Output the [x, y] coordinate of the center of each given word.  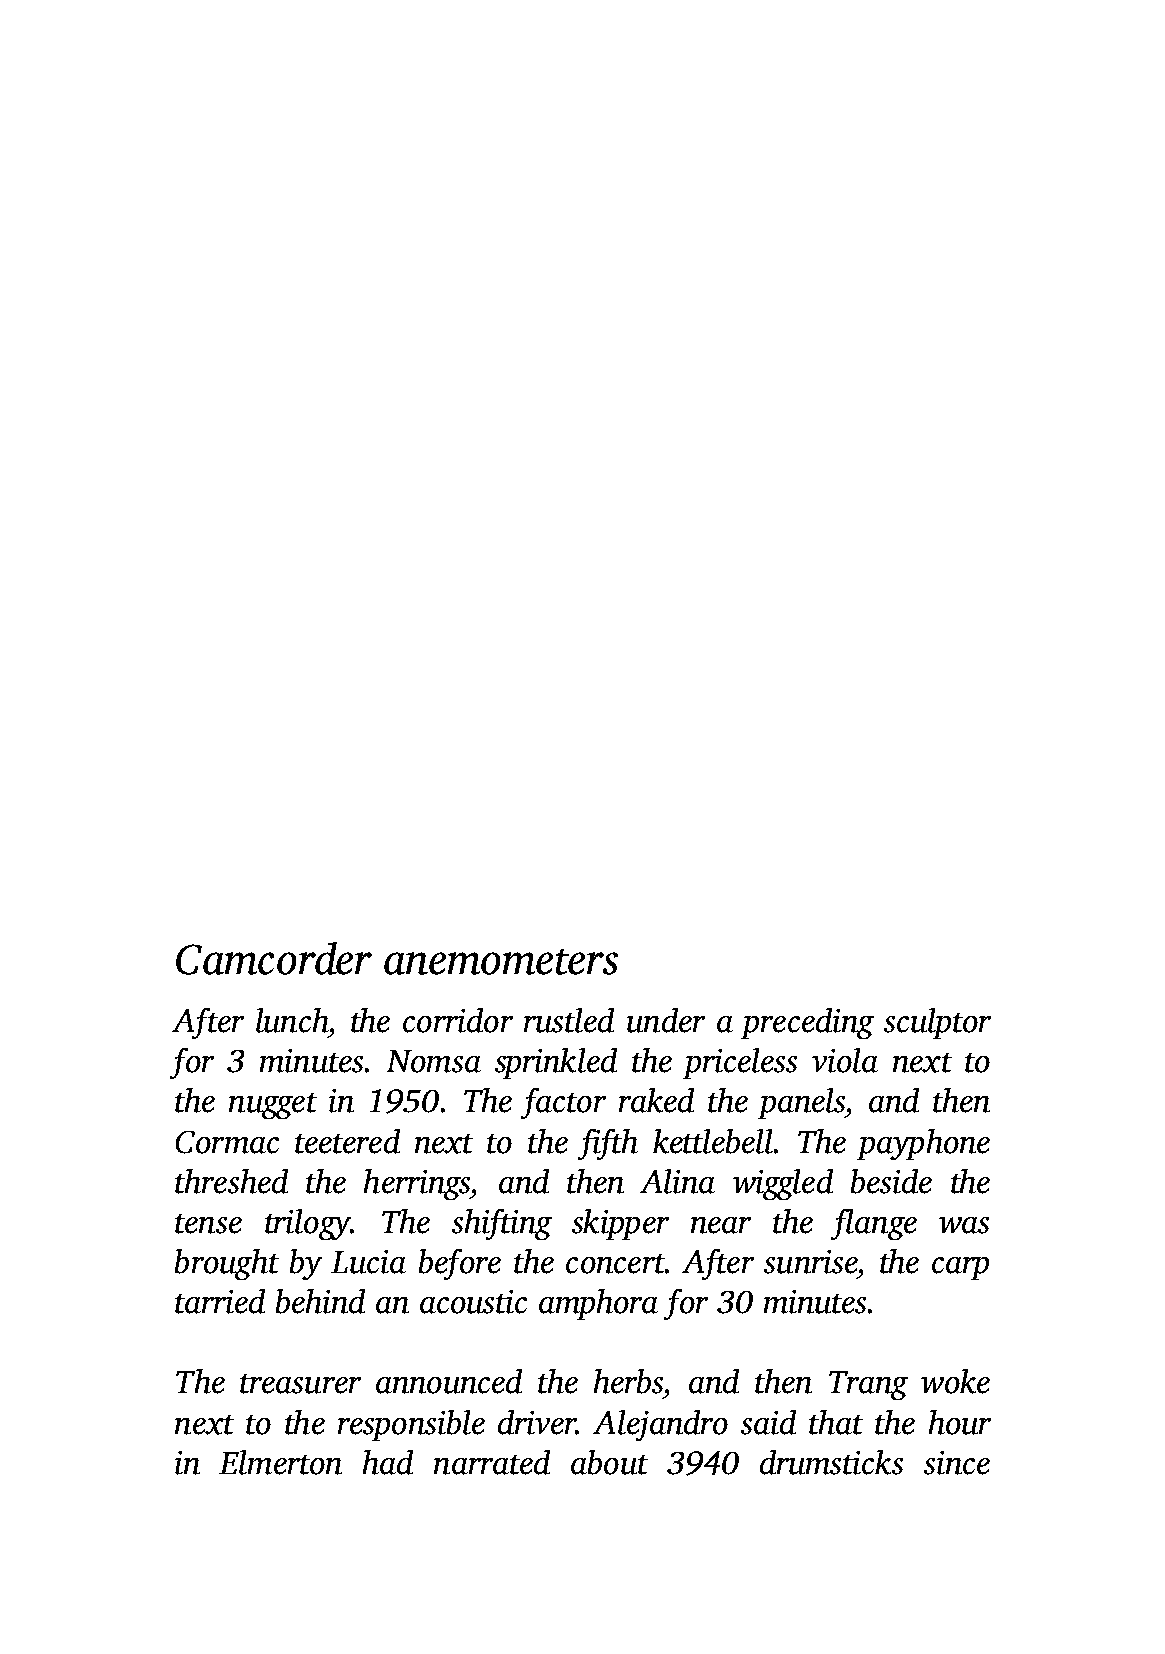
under [666, 1020]
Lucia [368, 1262]
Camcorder [274, 958]
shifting [502, 1224]
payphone [923, 1144]
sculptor [937, 1023]
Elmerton [280, 1462]
